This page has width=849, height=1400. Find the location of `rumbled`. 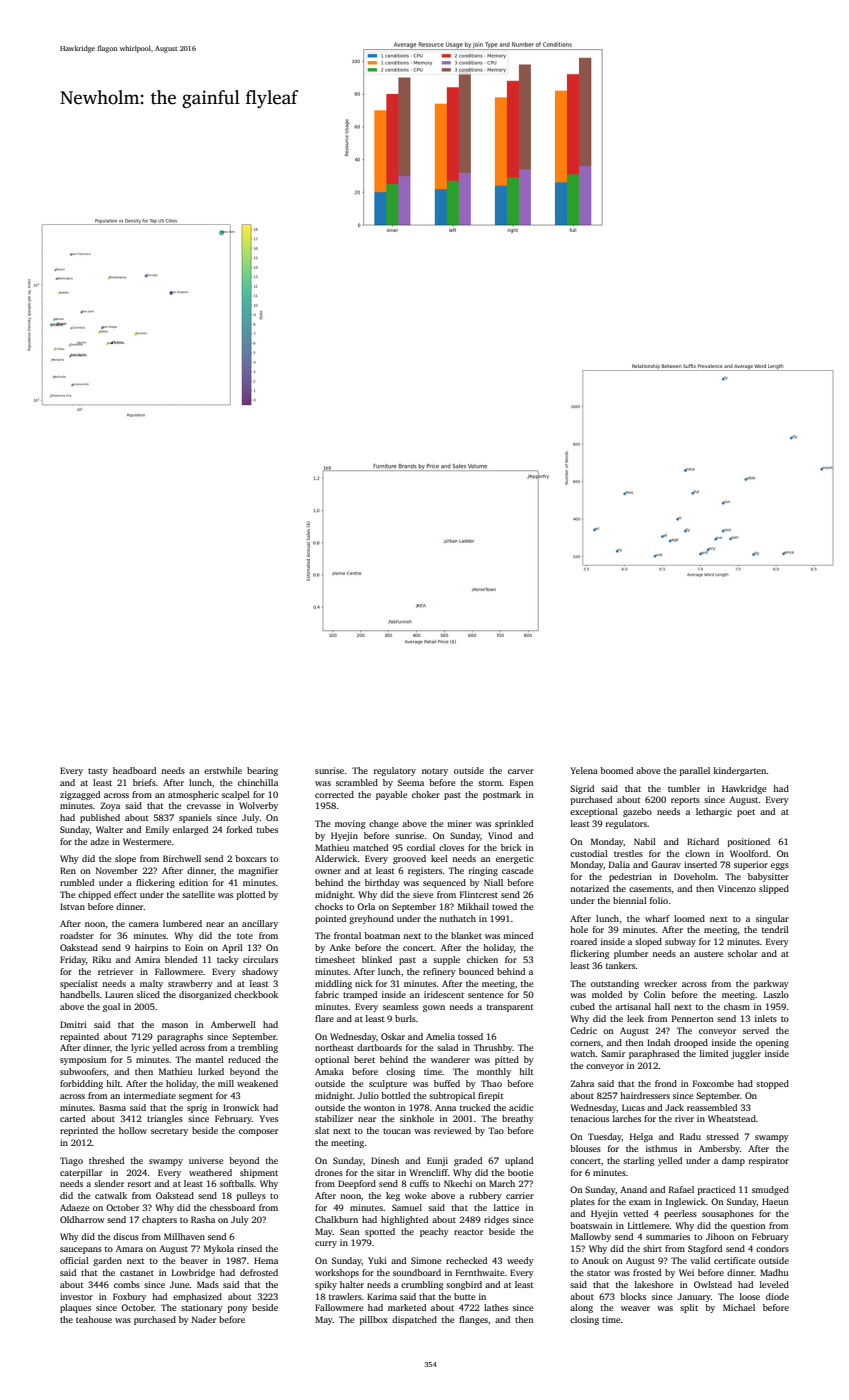

rumbled is located at coordinates (77, 882).
